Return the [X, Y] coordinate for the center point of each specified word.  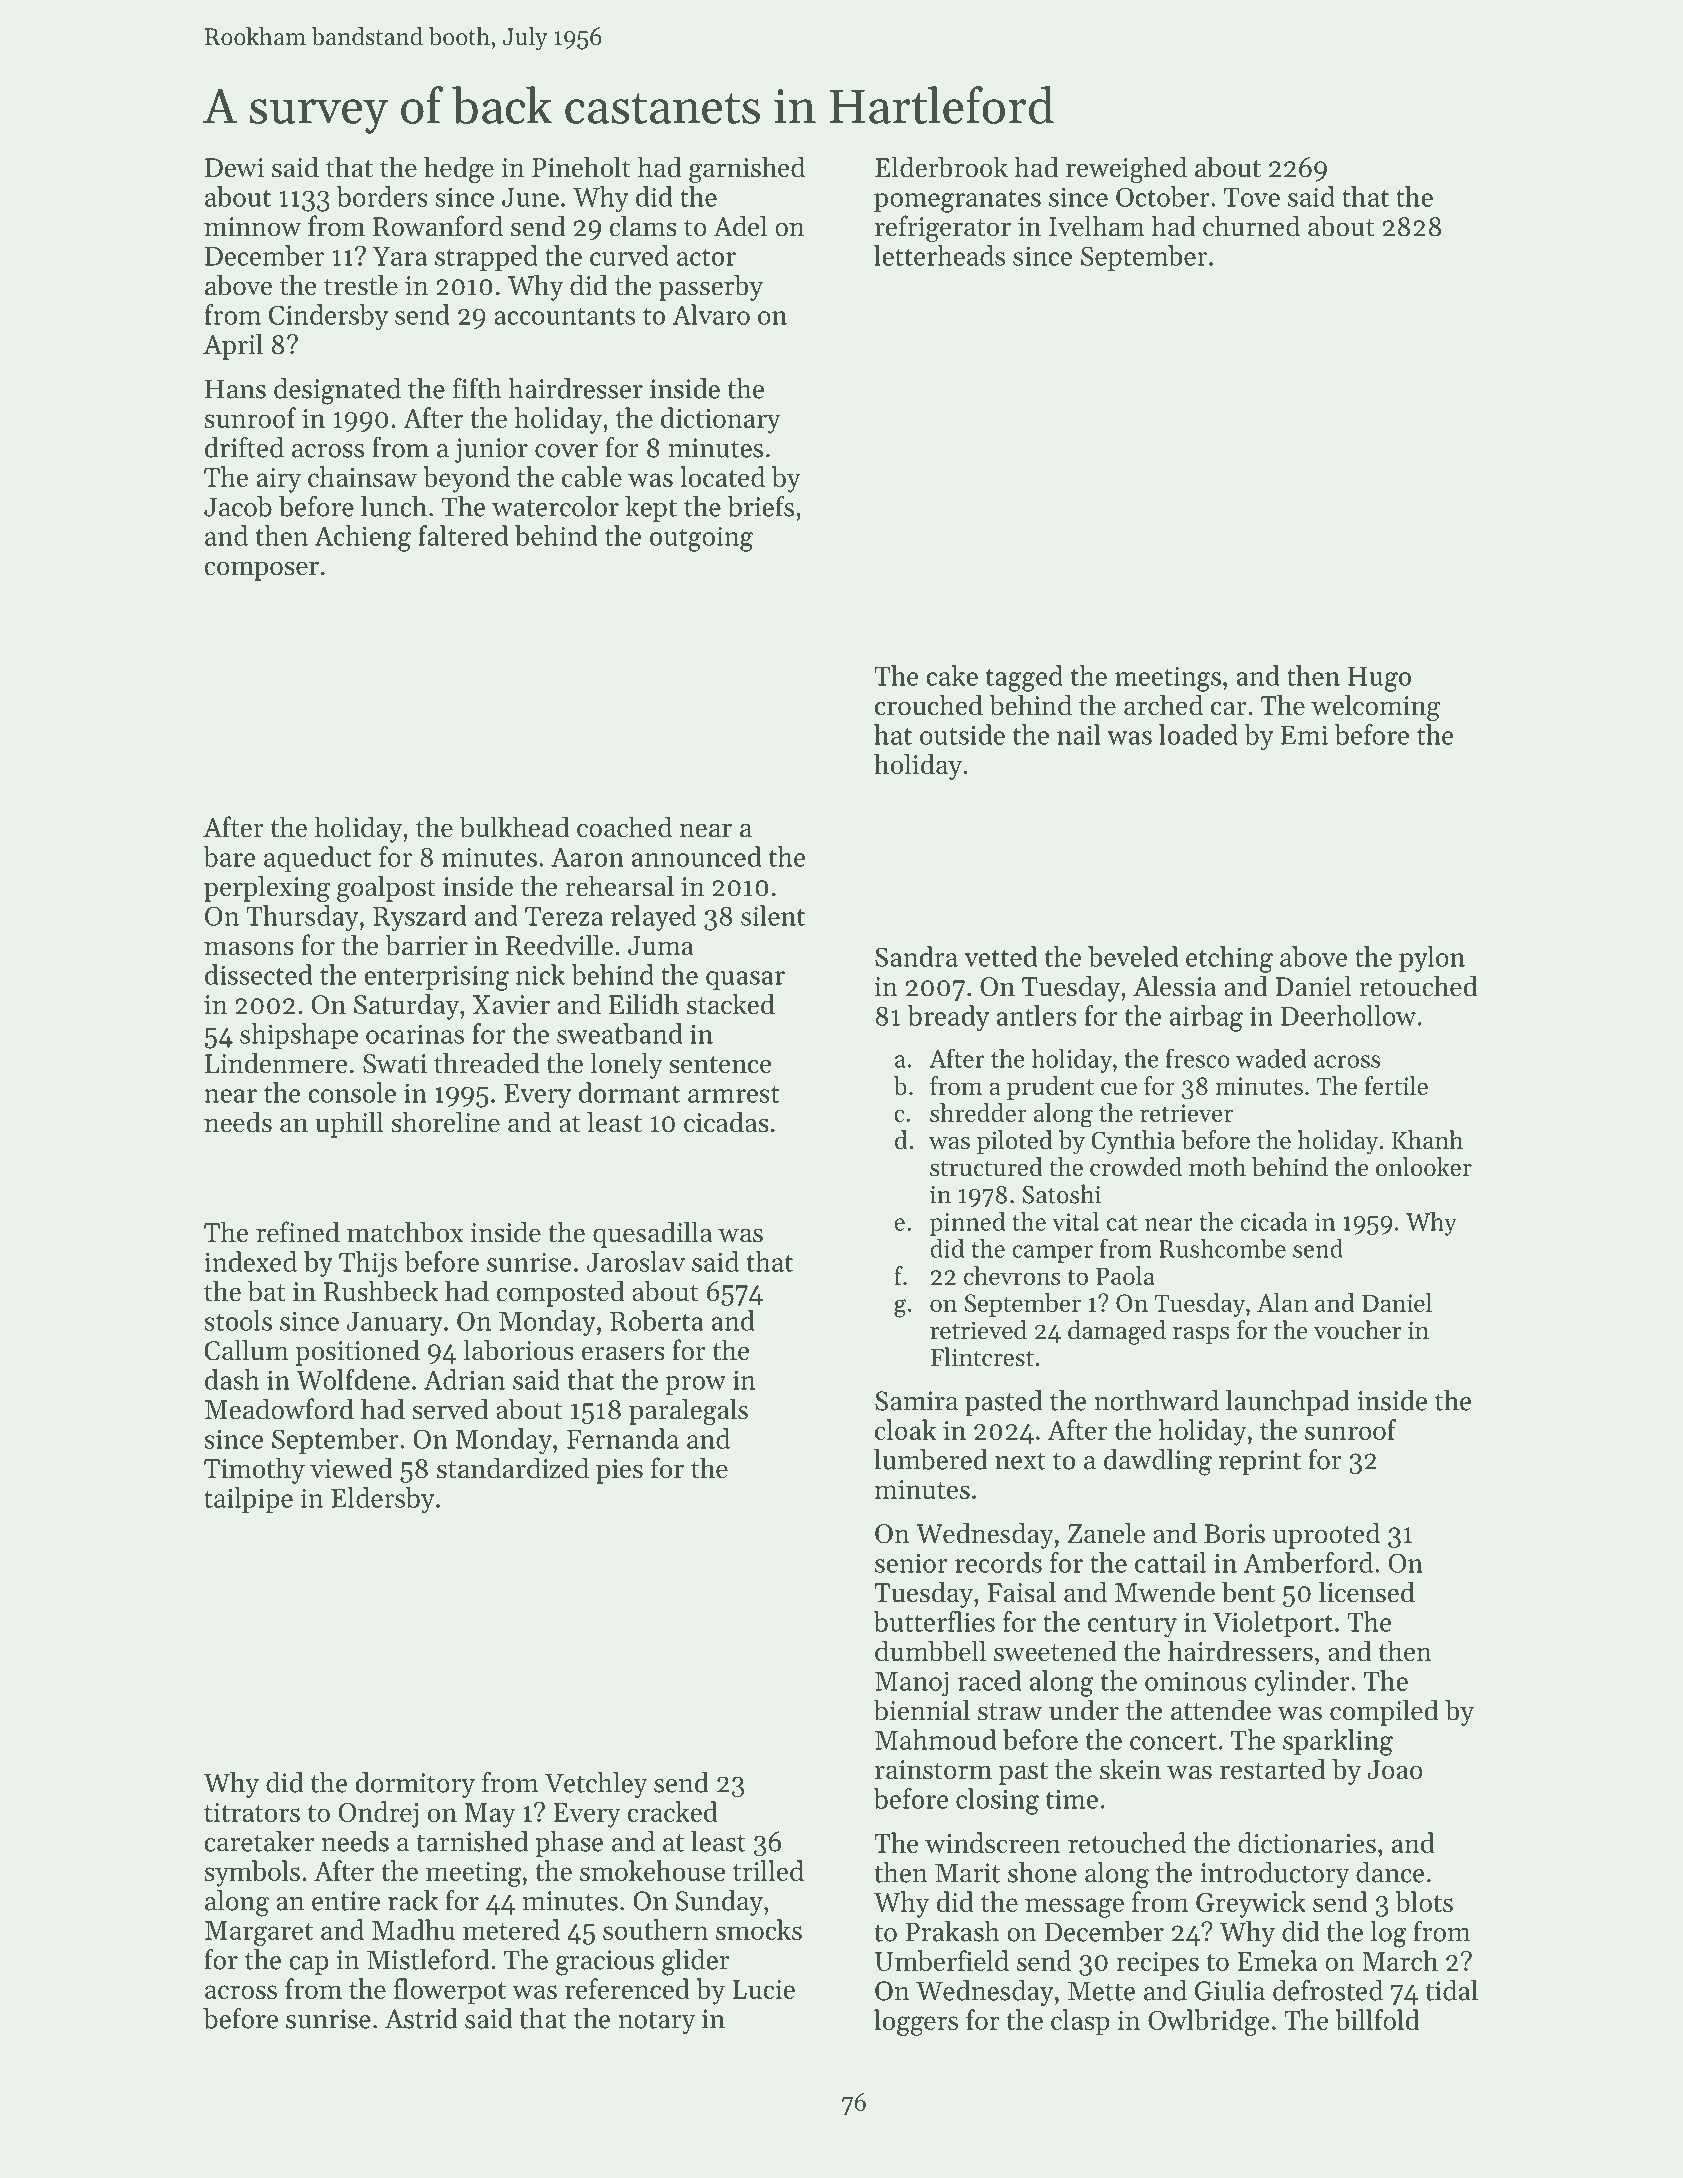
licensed [1367, 1592]
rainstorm [933, 1770]
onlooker [1424, 1167]
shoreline [445, 1122]
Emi [1304, 735]
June [530, 197]
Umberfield [942, 1960]
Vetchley [596, 1785]
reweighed [1126, 170]
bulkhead [515, 827]
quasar [745, 981]
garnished [747, 169]
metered [511, 1929]
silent [773, 915]
